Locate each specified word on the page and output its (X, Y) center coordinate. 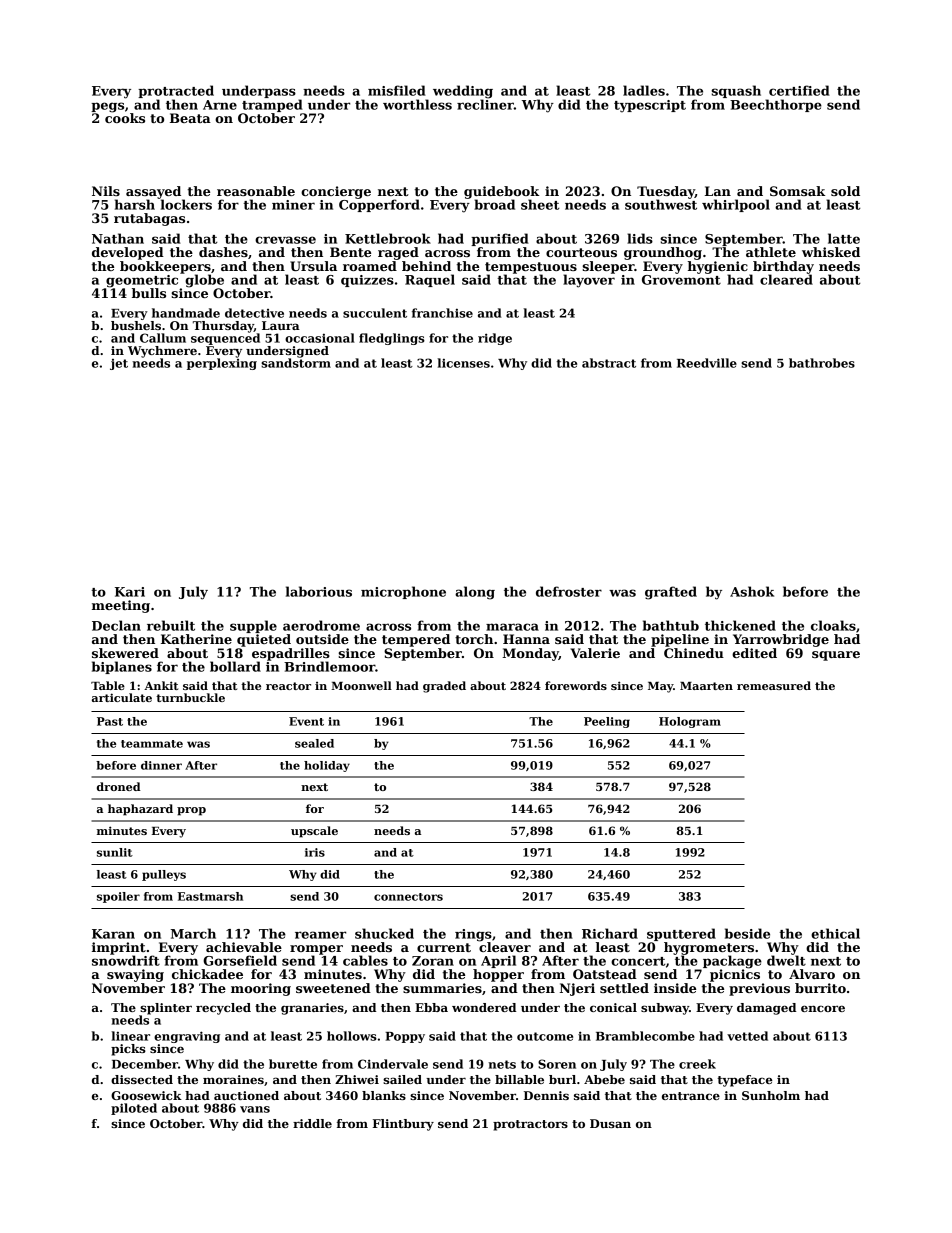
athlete (771, 252)
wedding (463, 92)
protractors (530, 1125)
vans (255, 1109)
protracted (176, 91)
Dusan (610, 1123)
